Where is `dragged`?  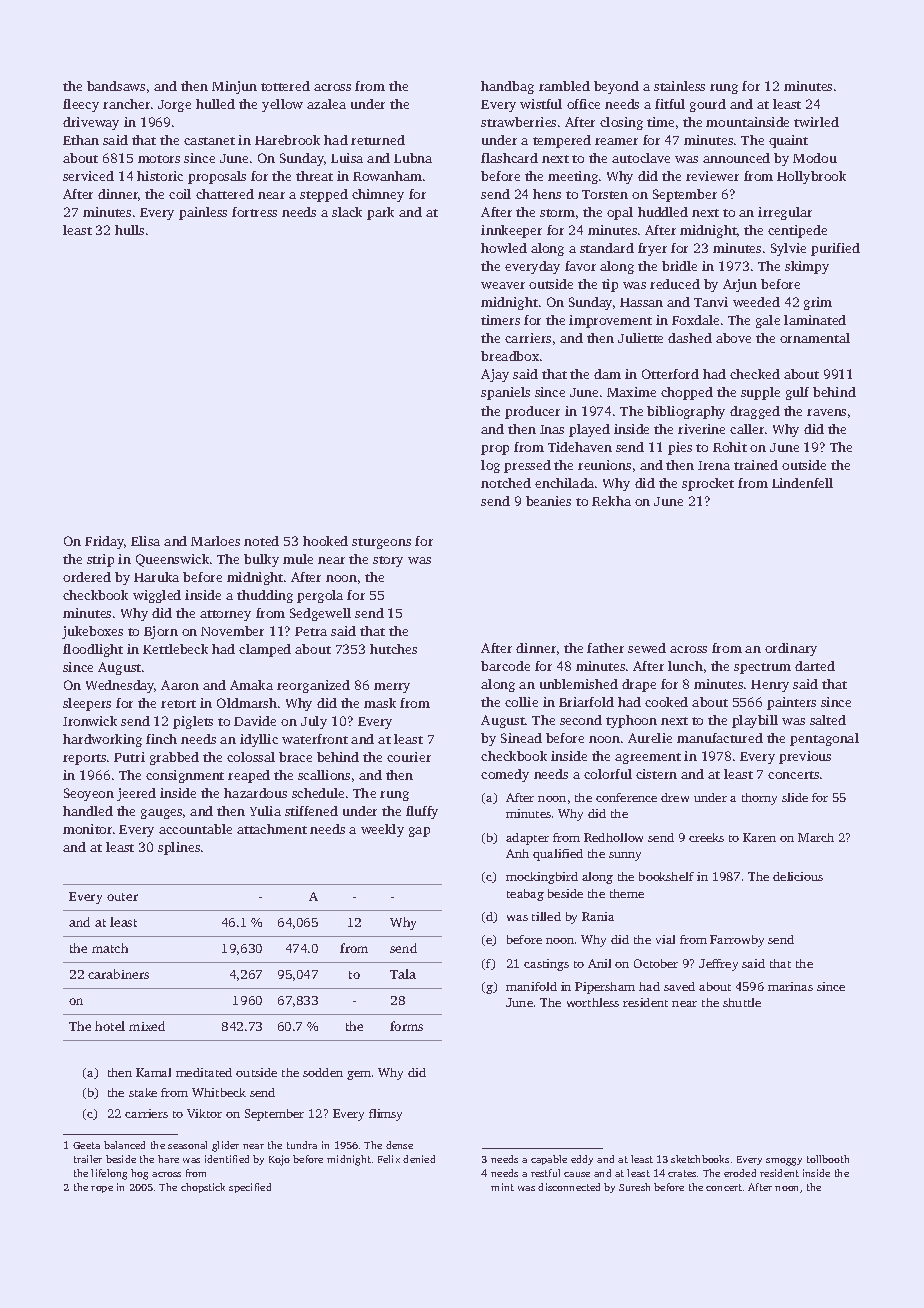
dragged is located at coordinates (755, 412).
